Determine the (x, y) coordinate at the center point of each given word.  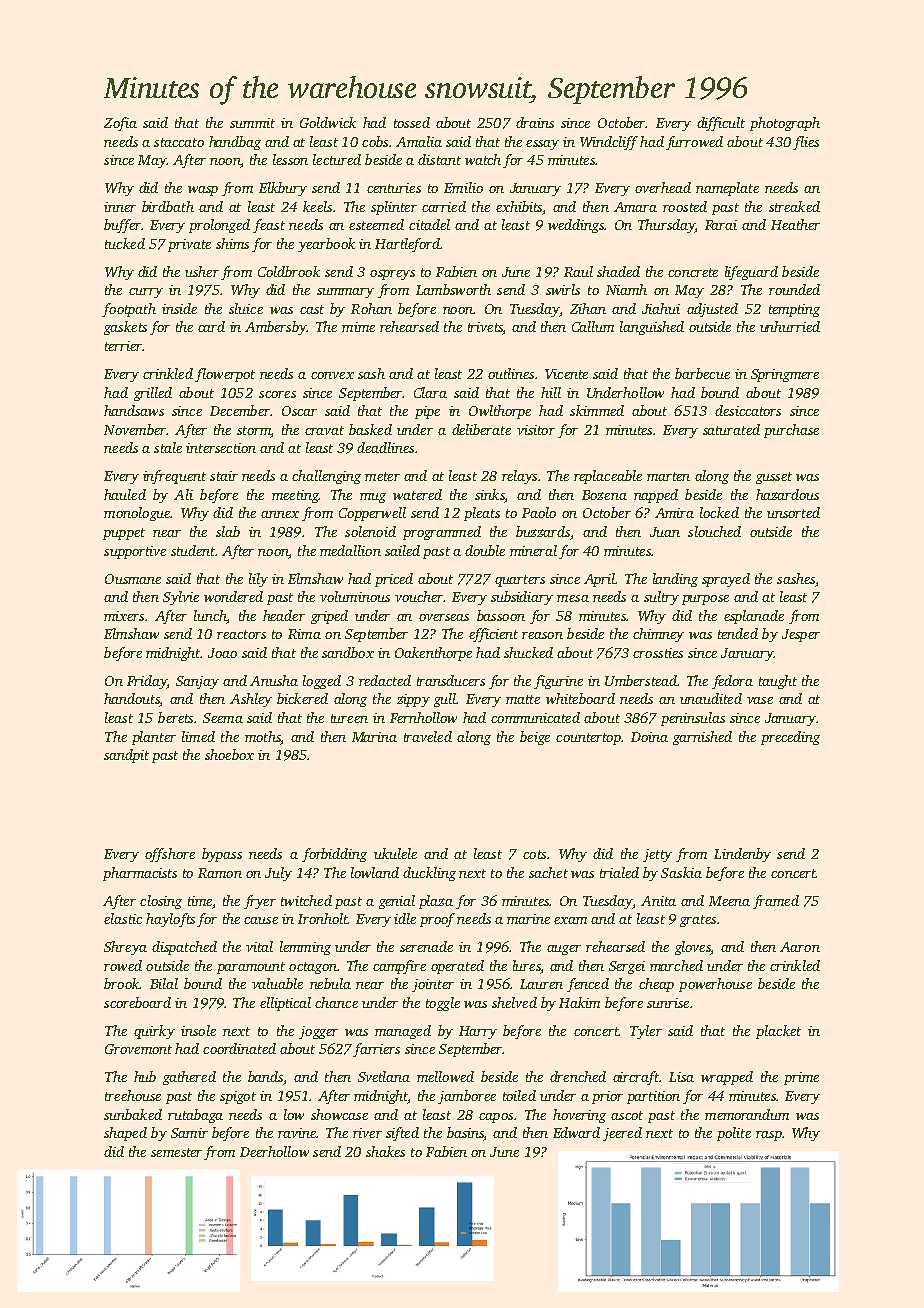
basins (465, 1134)
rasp (769, 1136)
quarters (520, 581)
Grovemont (138, 1049)
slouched (714, 531)
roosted (685, 206)
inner (120, 207)
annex (280, 514)
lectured (337, 159)
